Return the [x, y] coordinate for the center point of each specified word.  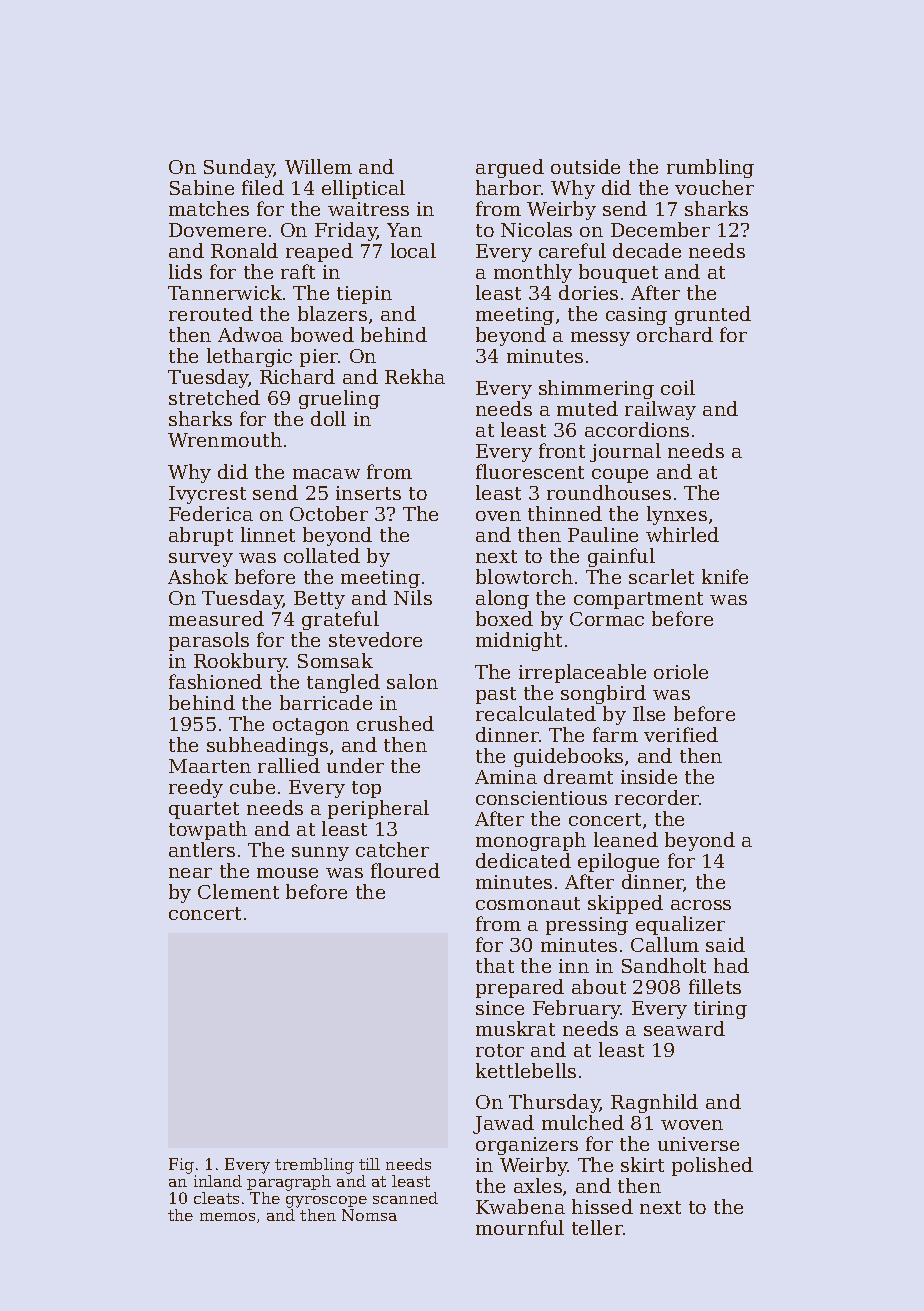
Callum [665, 944]
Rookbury [240, 662]
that [495, 965]
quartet [204, 810]
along [502, 599]
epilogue [618, 862]
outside [585, 166]
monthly [533, 273]
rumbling [710, 168]
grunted [713, 315]
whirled [682, 534]
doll [328, 418]
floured [405, 870]
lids [185, 271]
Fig [181, 1166]
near [190, 873]
